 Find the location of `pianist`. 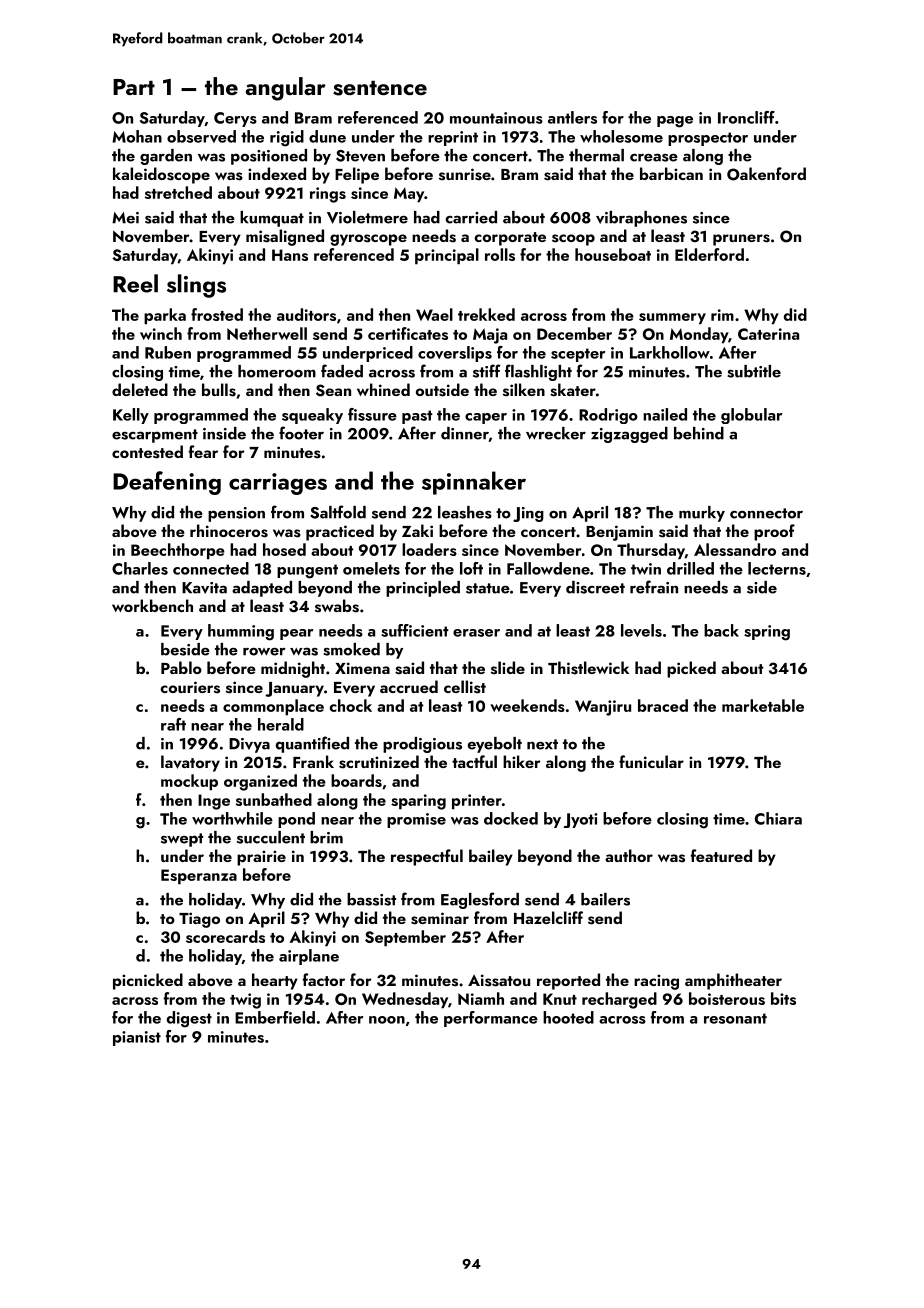

pianist is located at coordinates (137, 1038).
